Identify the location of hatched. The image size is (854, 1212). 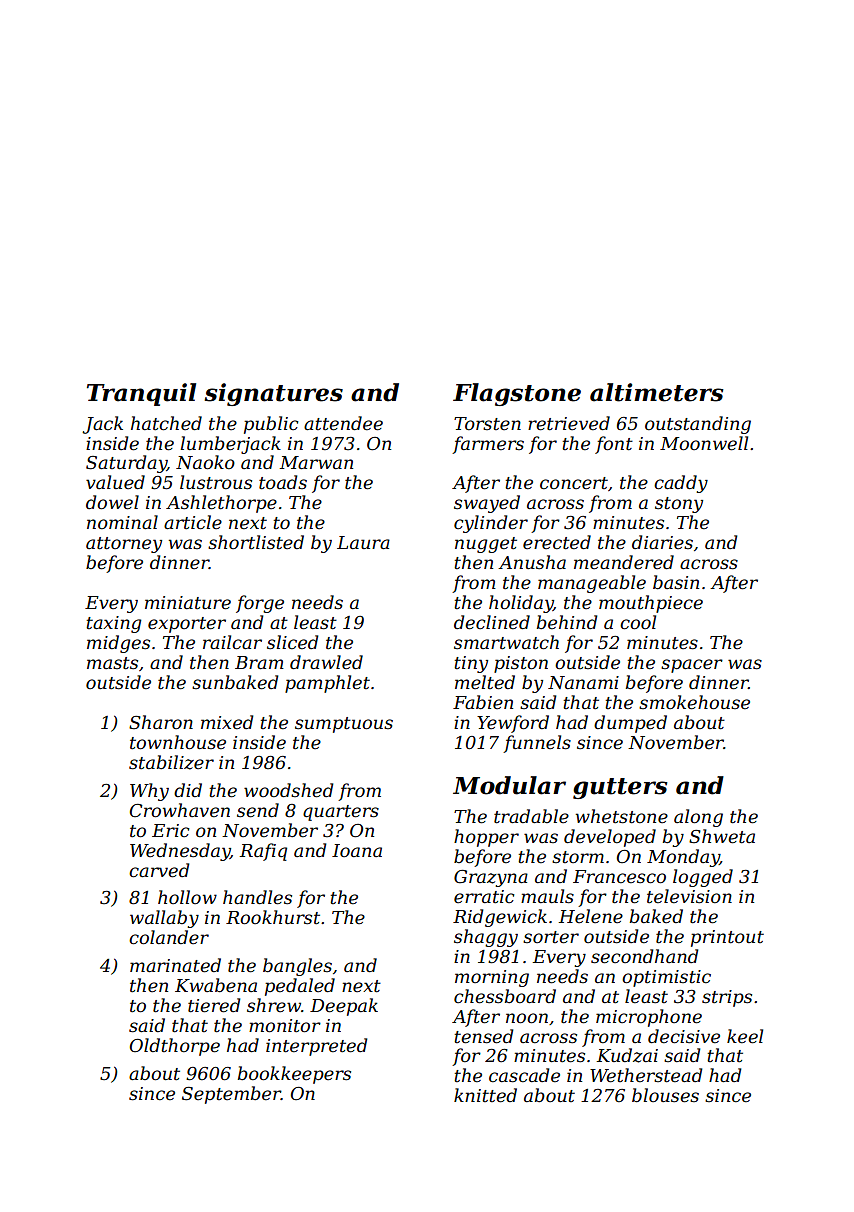
(166, 423).
